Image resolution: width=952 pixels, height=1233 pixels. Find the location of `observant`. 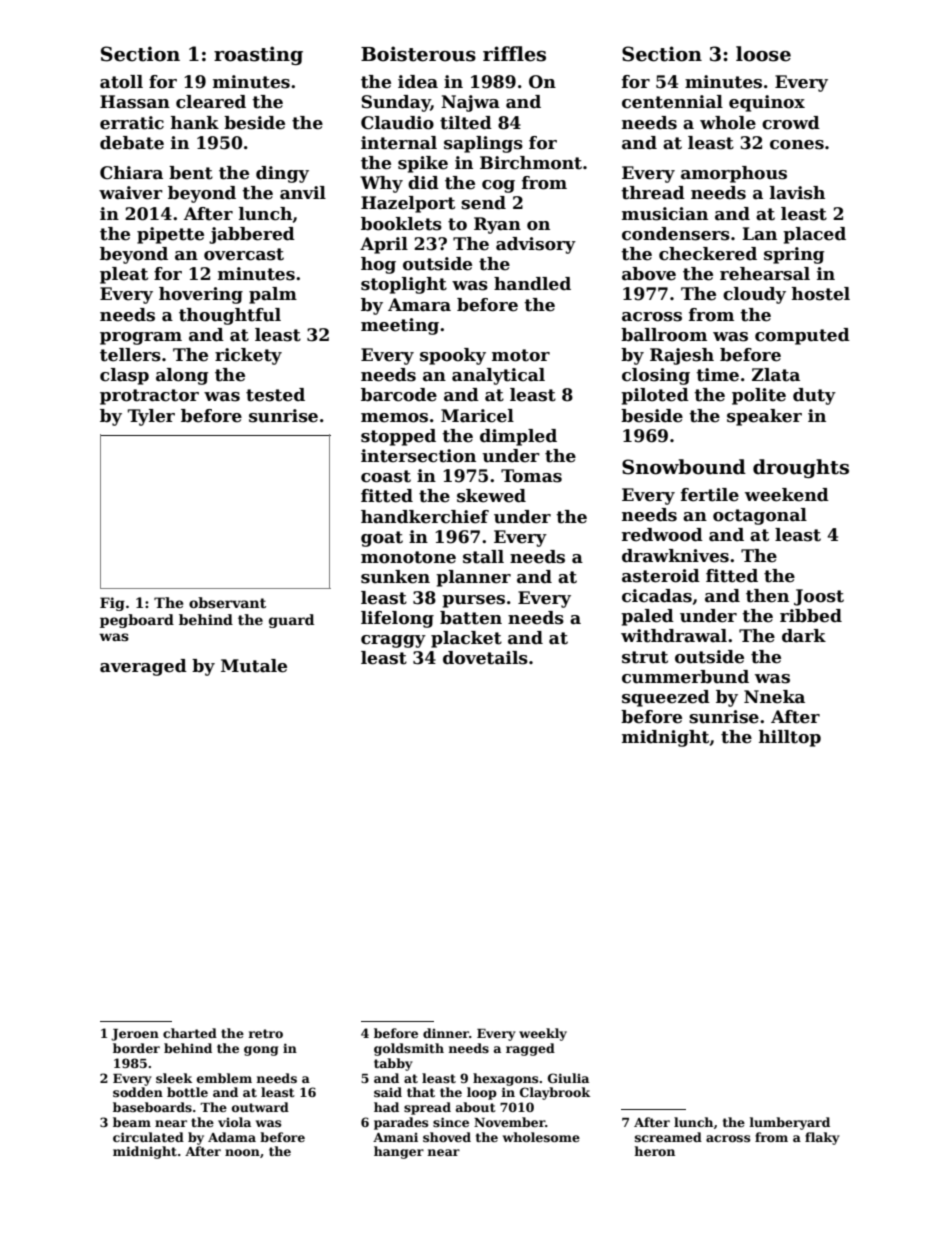

observant is located at coordinates (227, 602).
